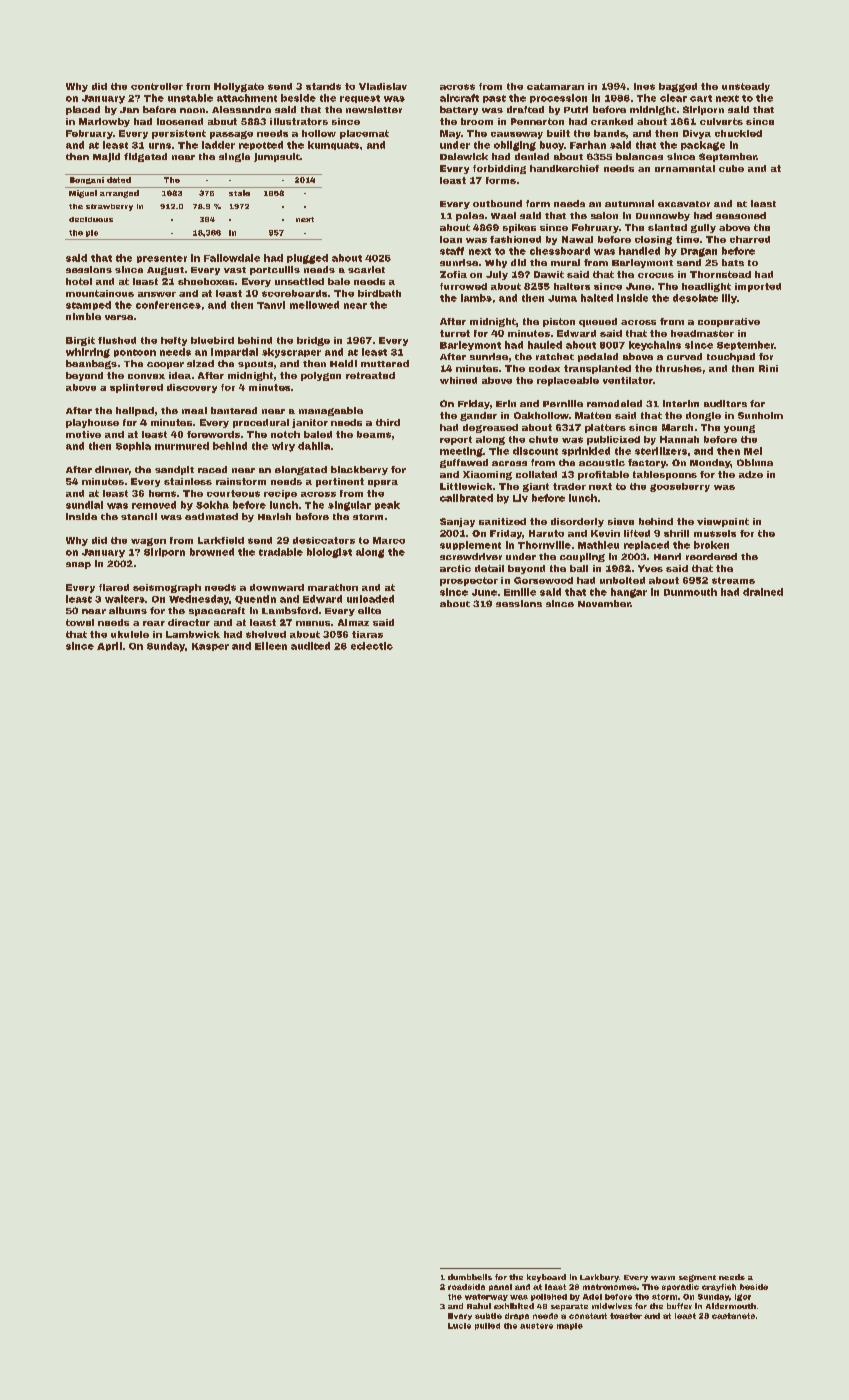  Describe the element at coordinates (647, 463) in the screenshot. I see `factory` at that location.
